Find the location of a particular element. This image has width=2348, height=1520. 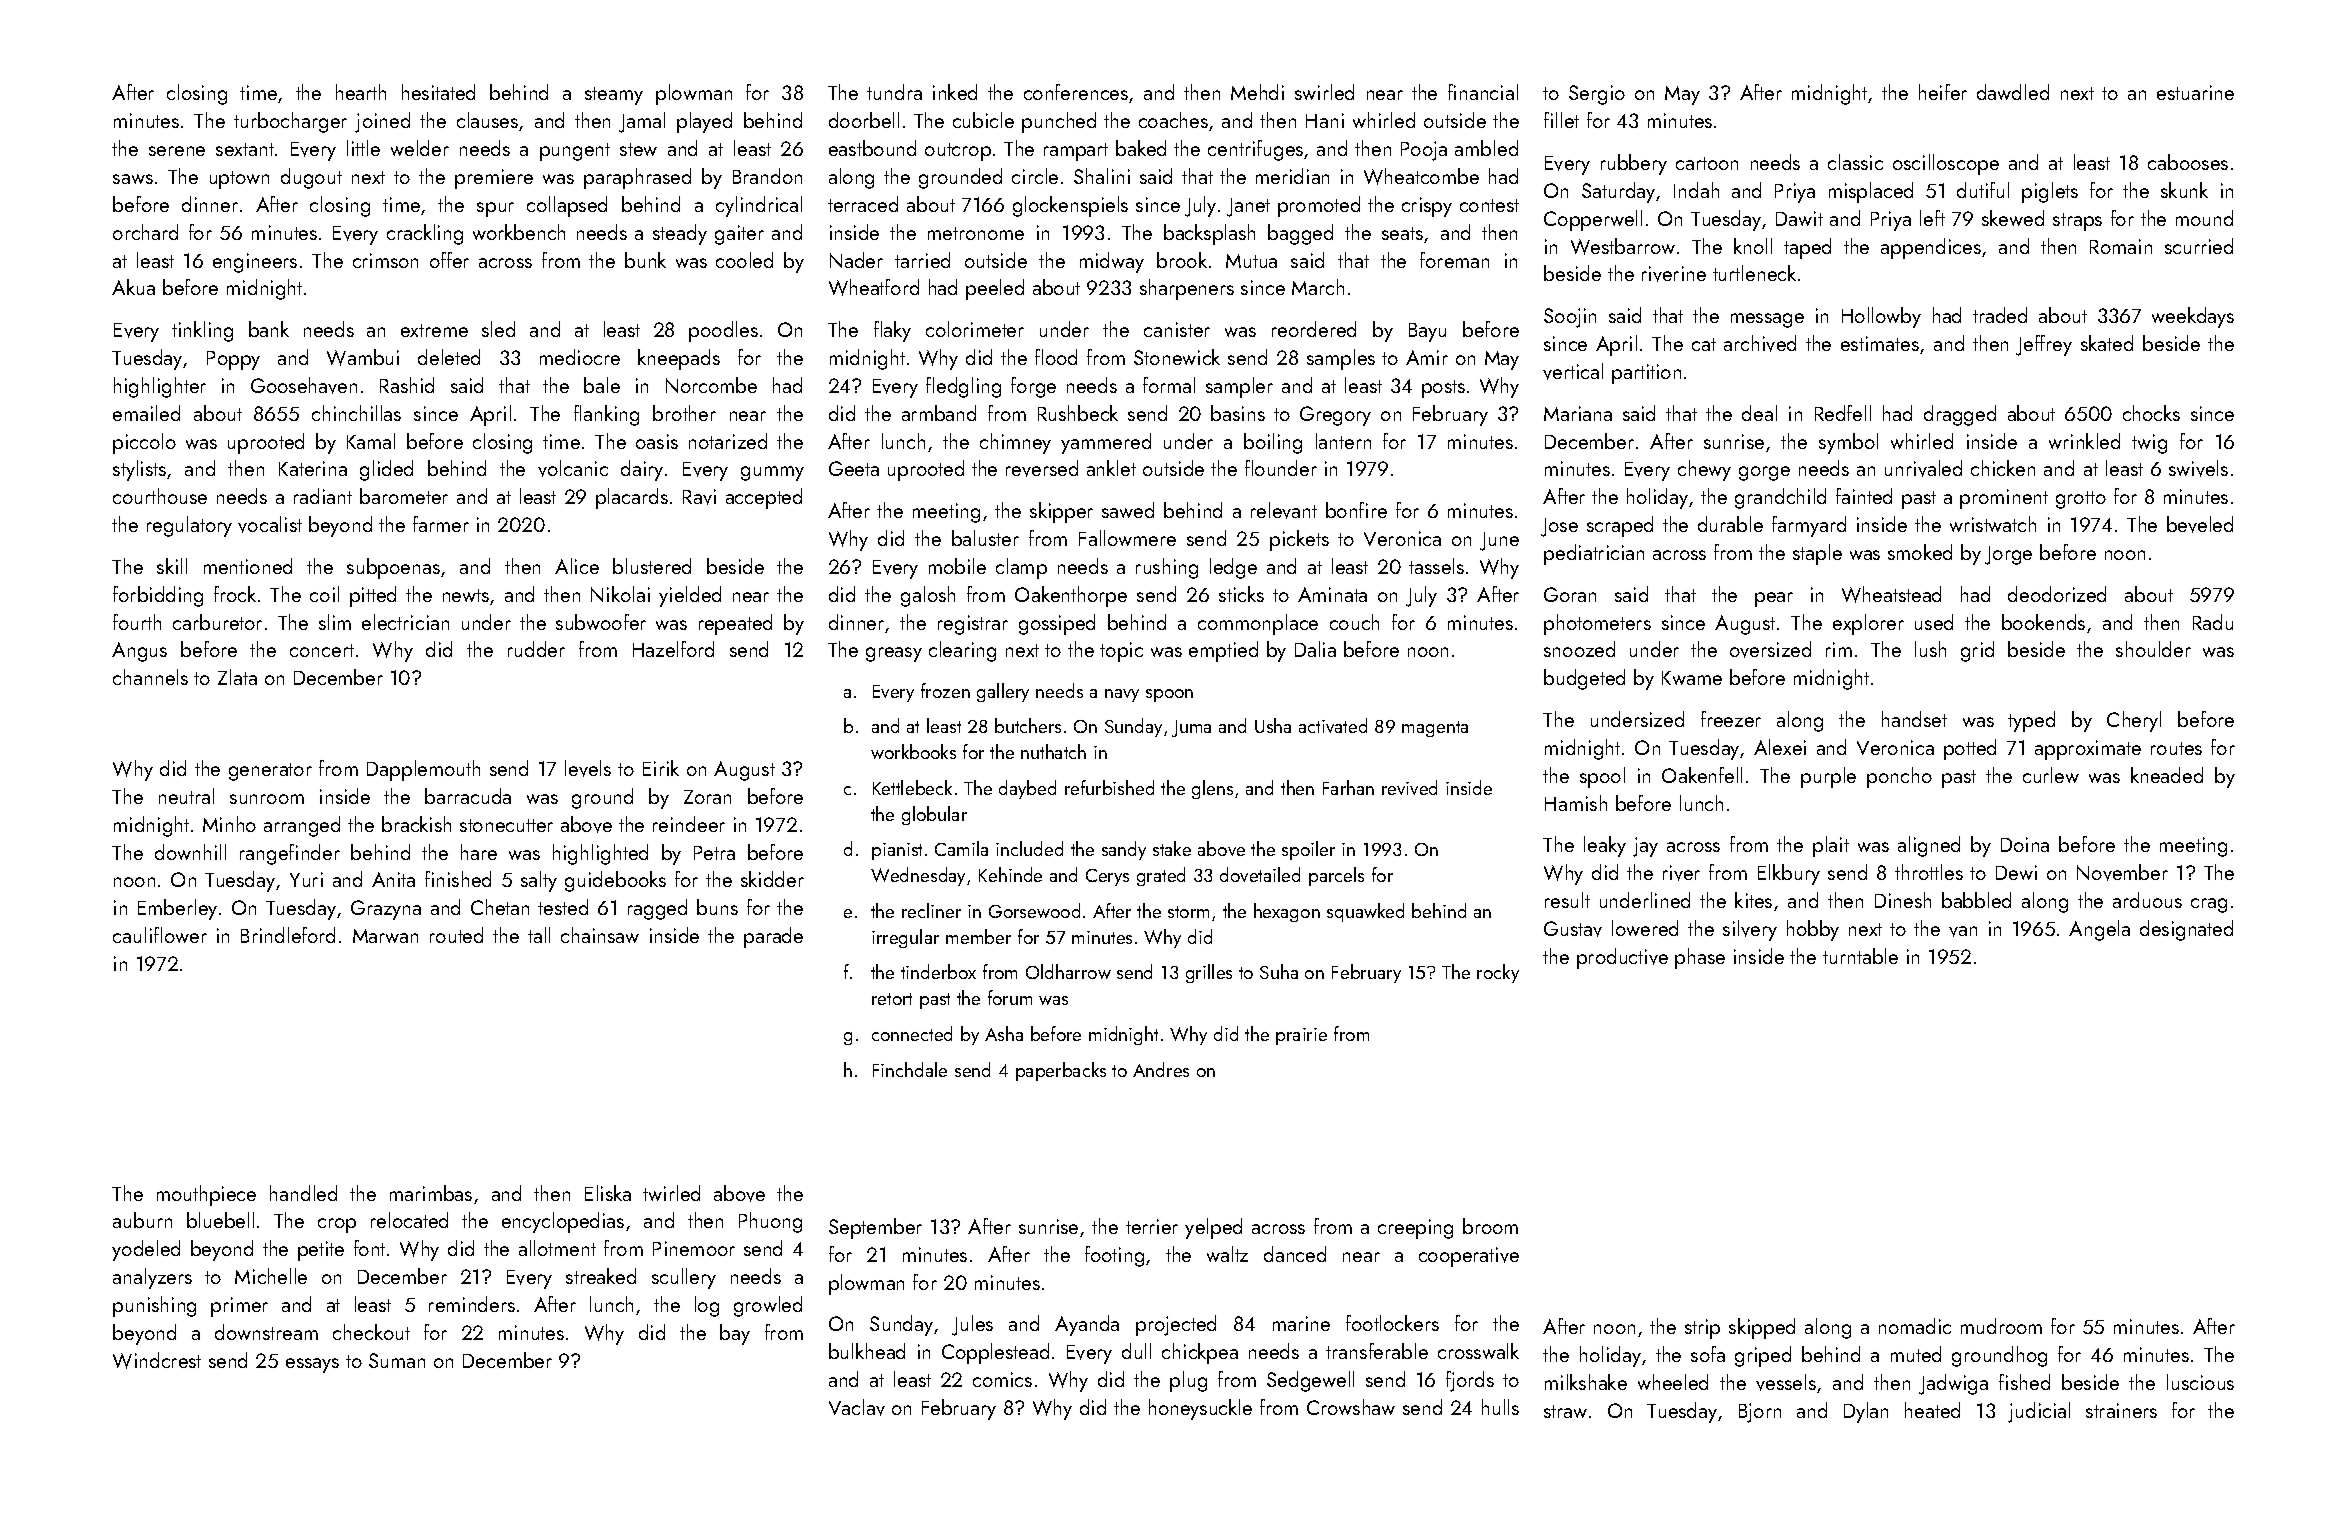

meridian is located at coordinates (1292, 176).
